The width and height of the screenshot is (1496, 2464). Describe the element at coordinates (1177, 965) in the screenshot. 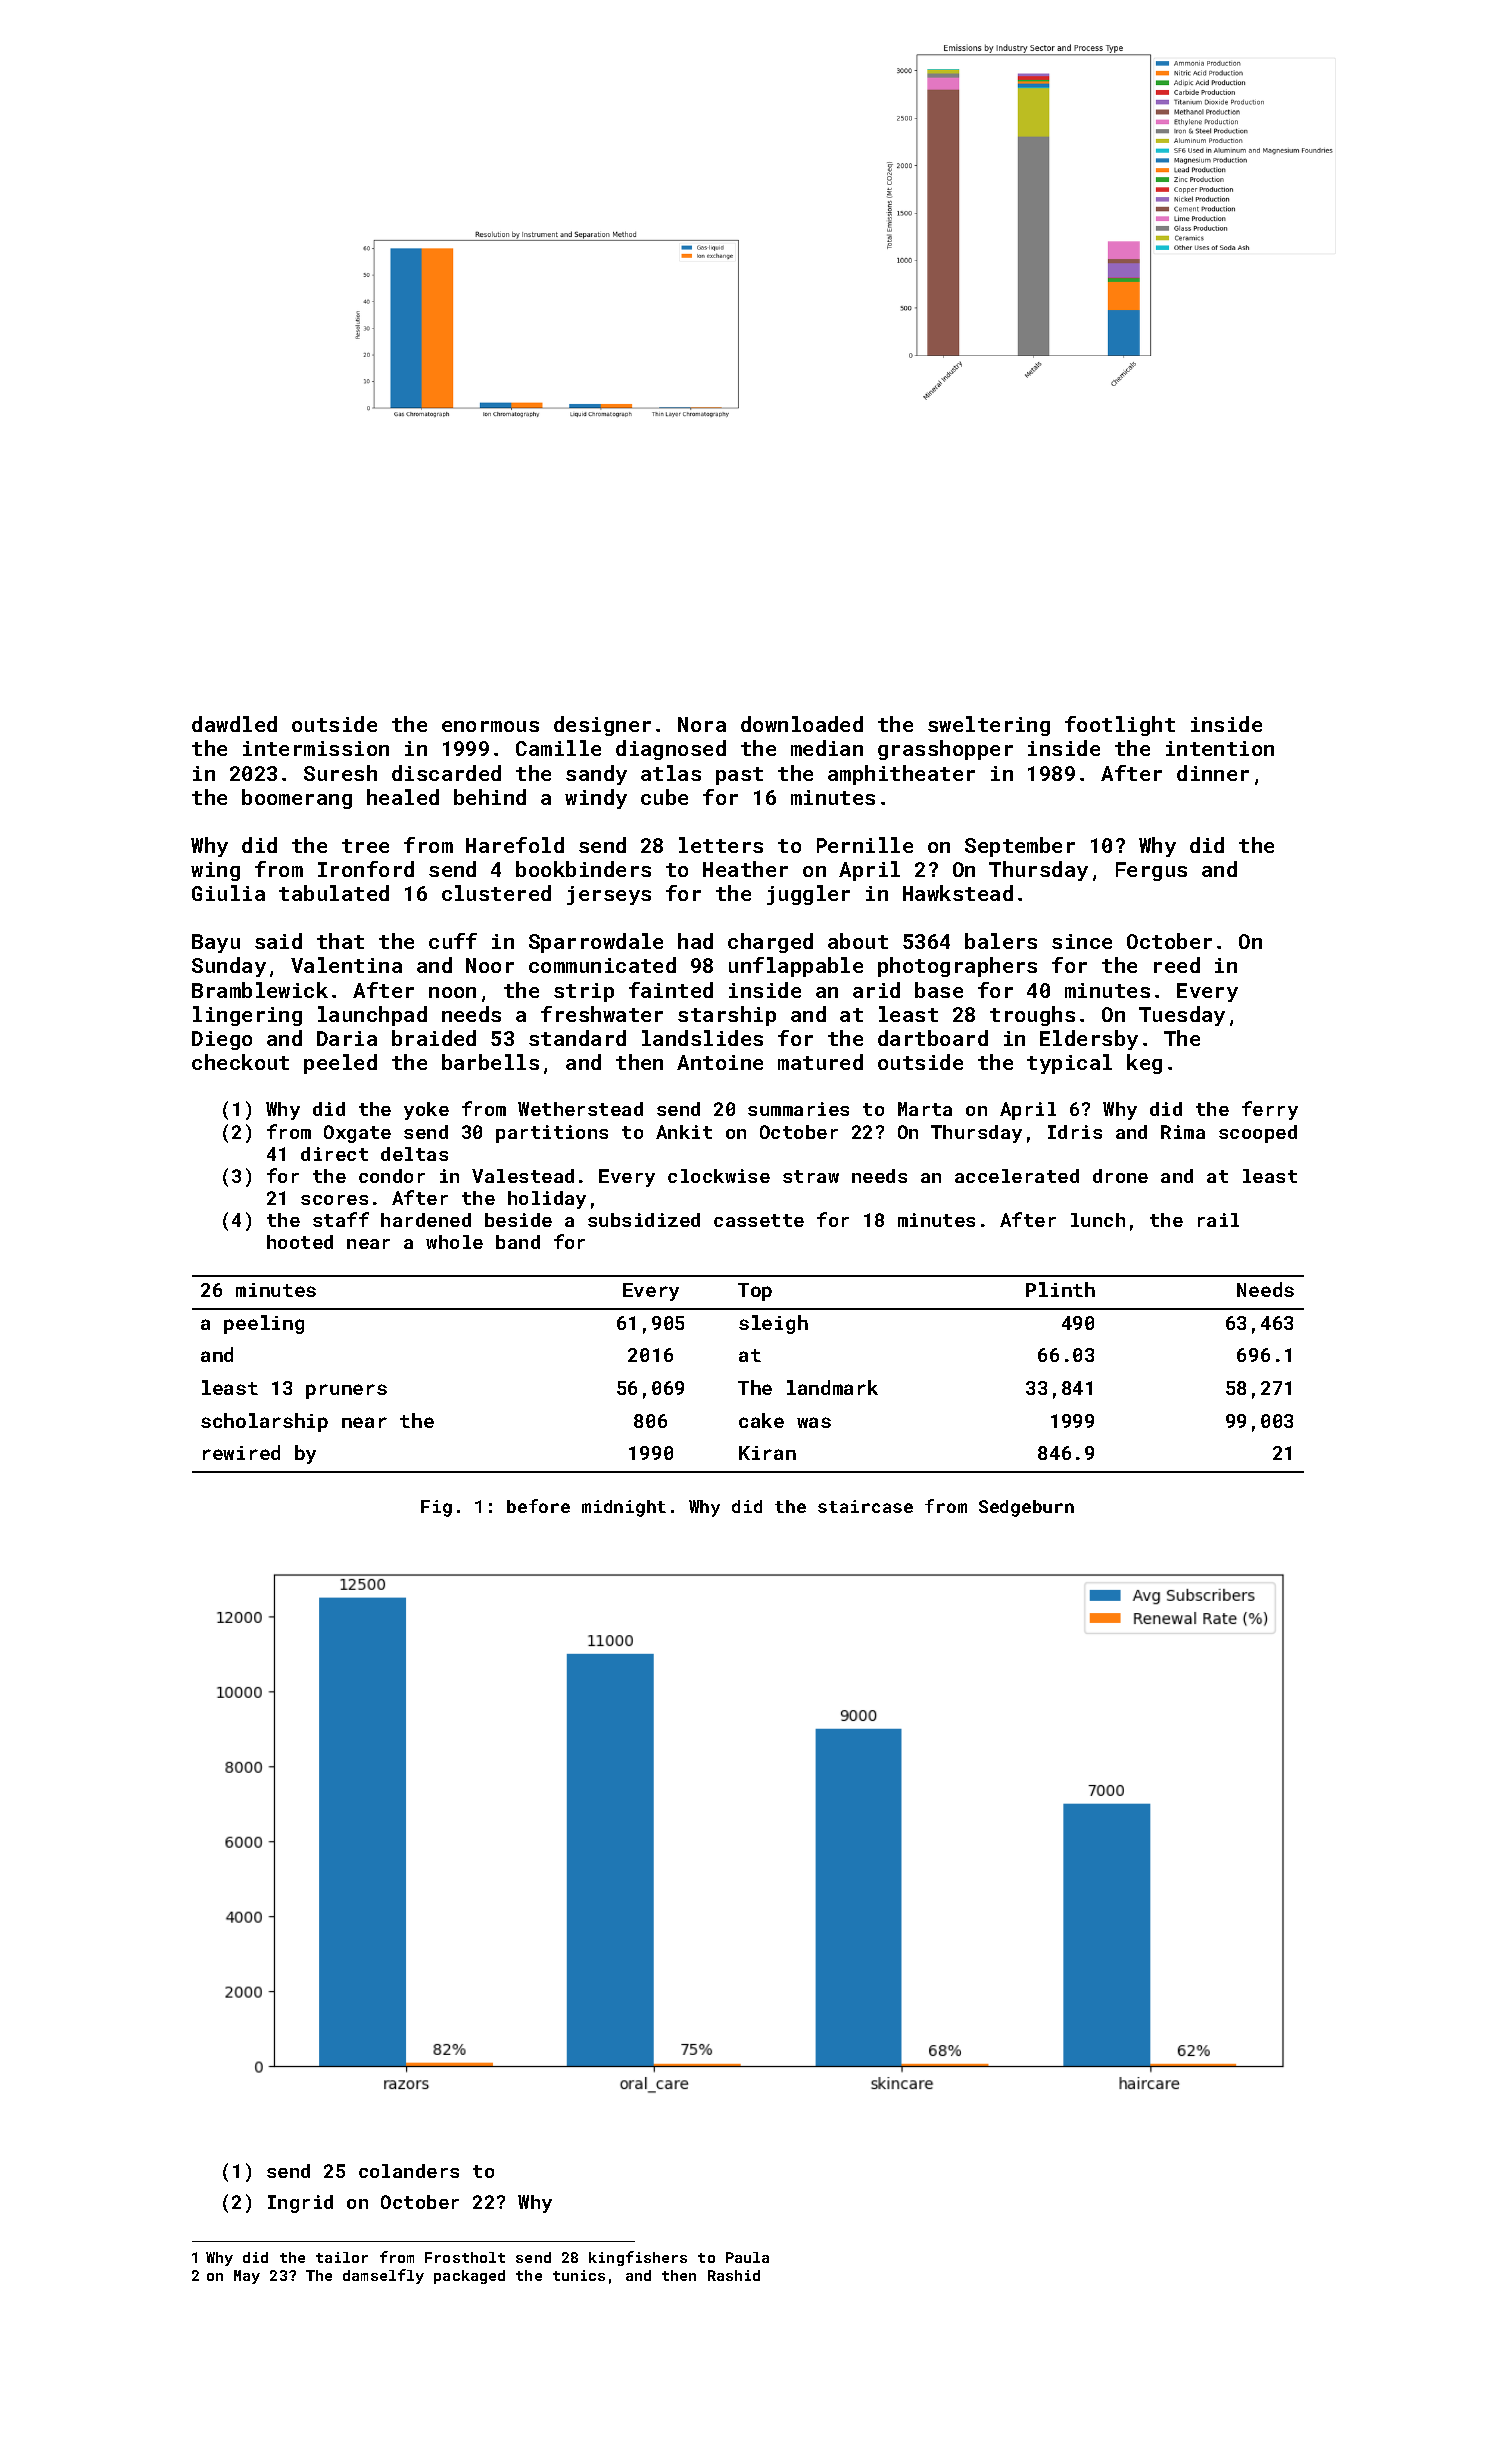

I see `reed` at that location.
